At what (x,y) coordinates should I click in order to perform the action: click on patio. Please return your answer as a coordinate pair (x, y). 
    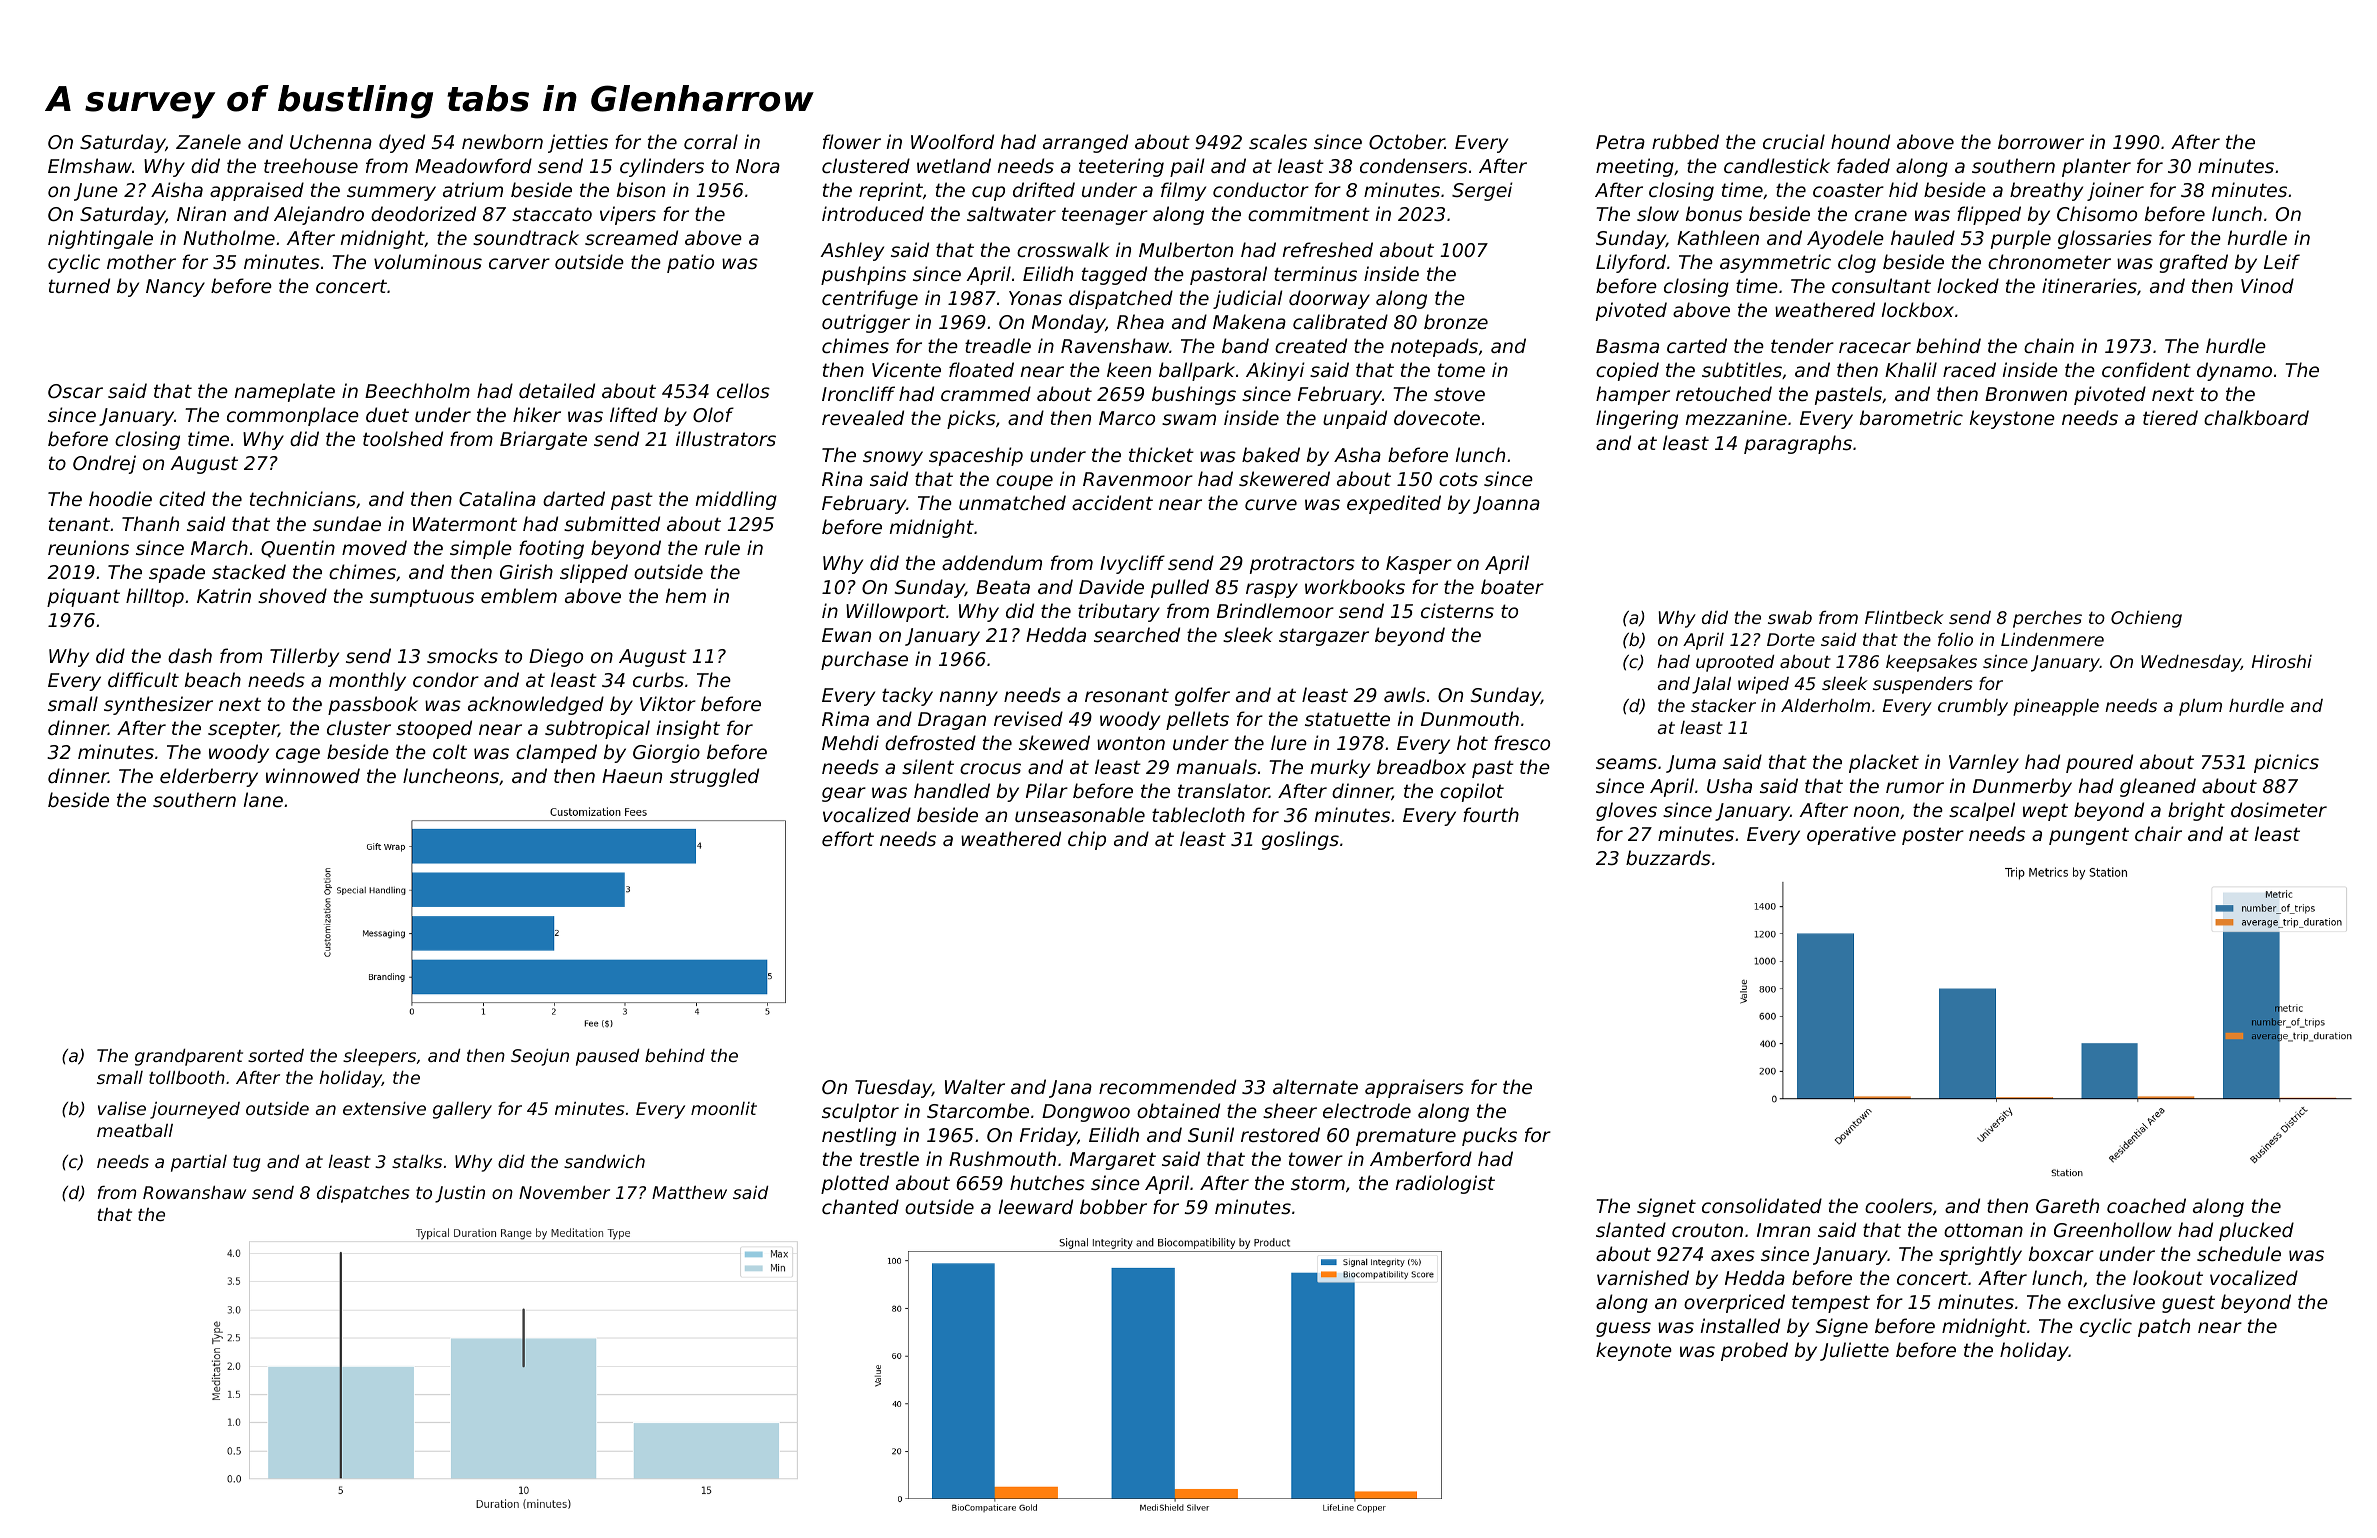
    Looking at the image, I should click on (690, 263).
